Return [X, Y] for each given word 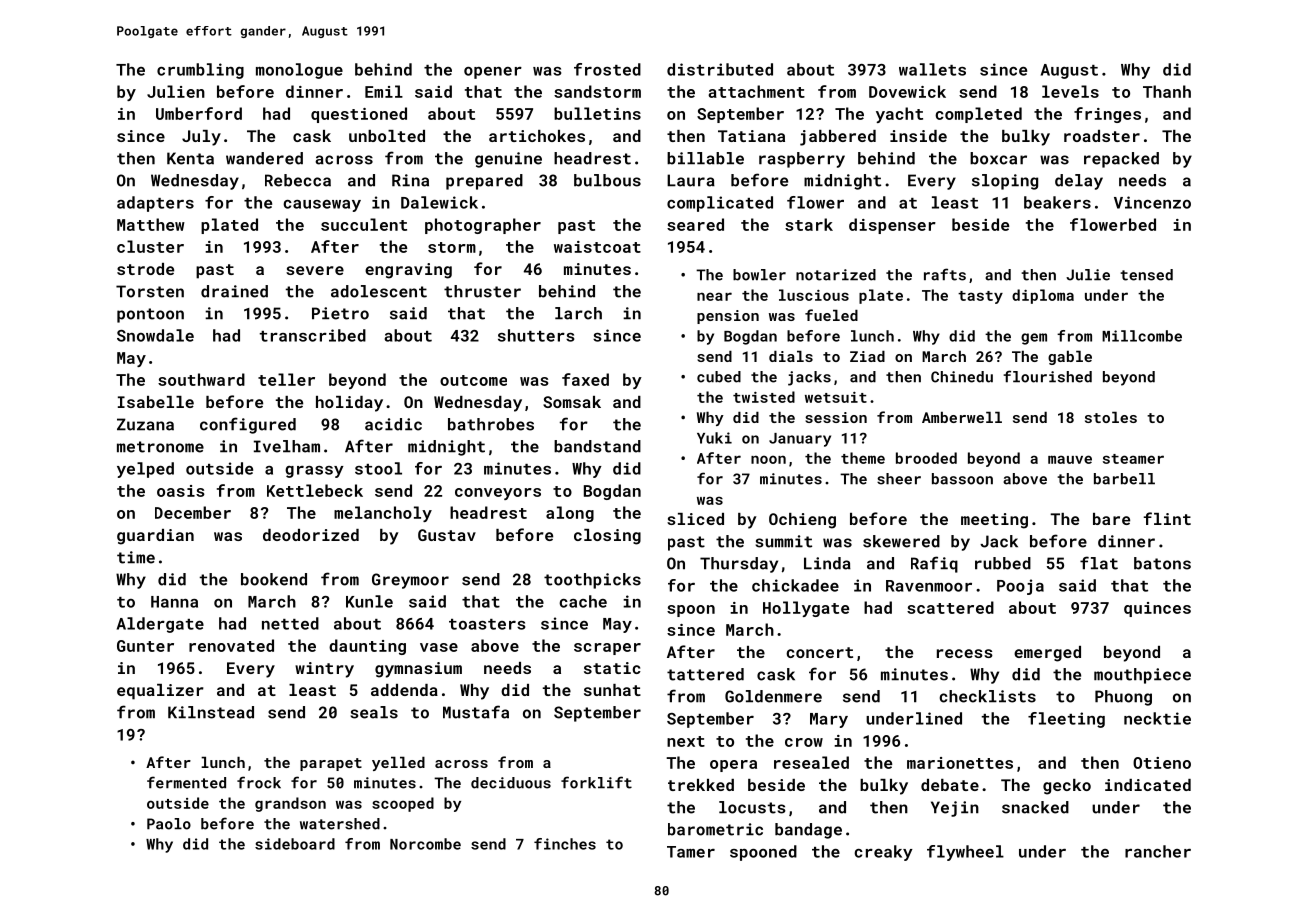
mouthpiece [1142, 676]
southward [201, 379]
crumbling [200, 71]
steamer [1133, 459]
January [800, 440]
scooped [403, 804]
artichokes [537, 136]
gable [1070, 358]
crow [804, 742]
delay [1079, 182]
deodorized [311, 535]
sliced [695, 519]
